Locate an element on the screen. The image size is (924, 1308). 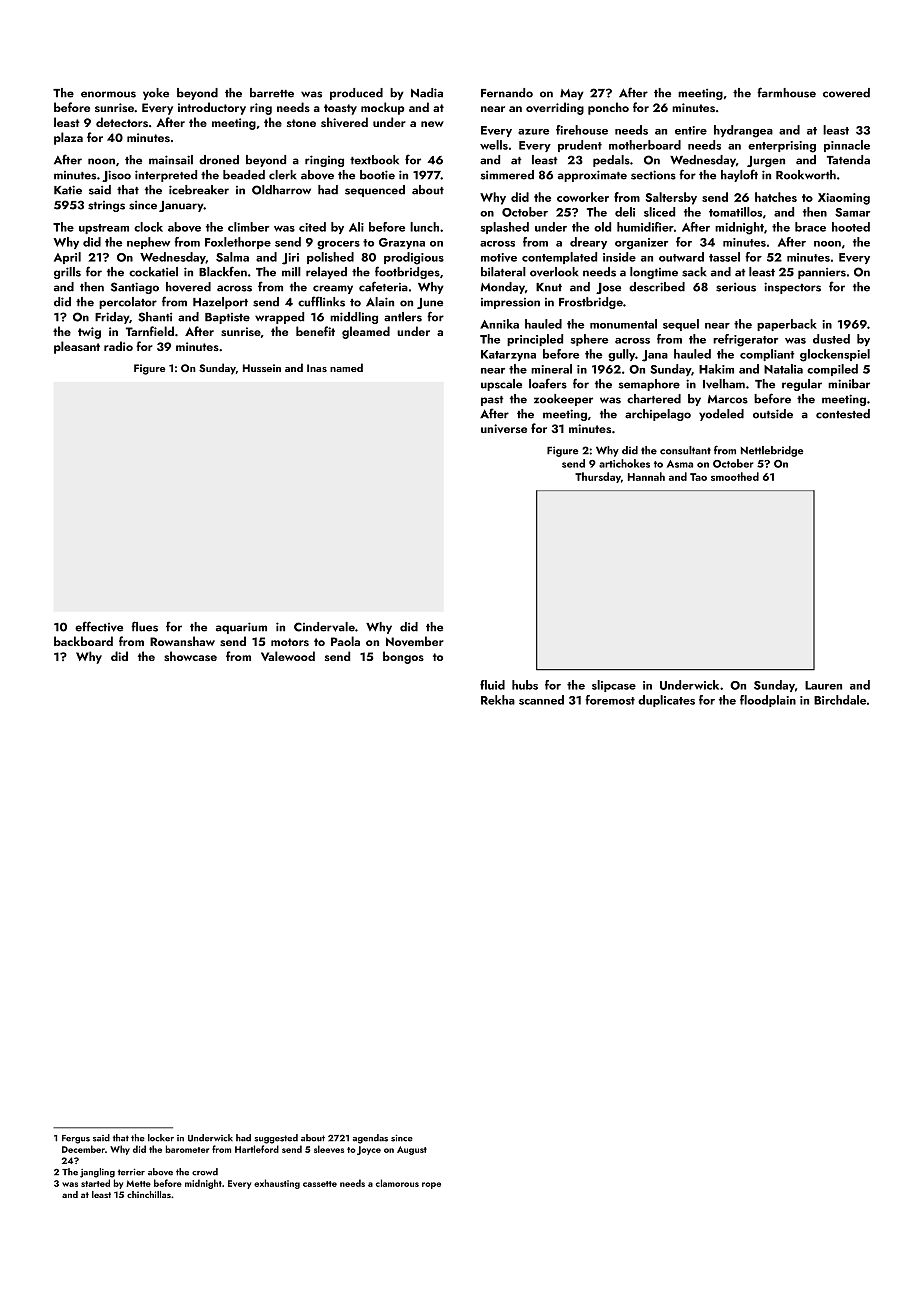
artichokes is located at coordinates (624, 463).
